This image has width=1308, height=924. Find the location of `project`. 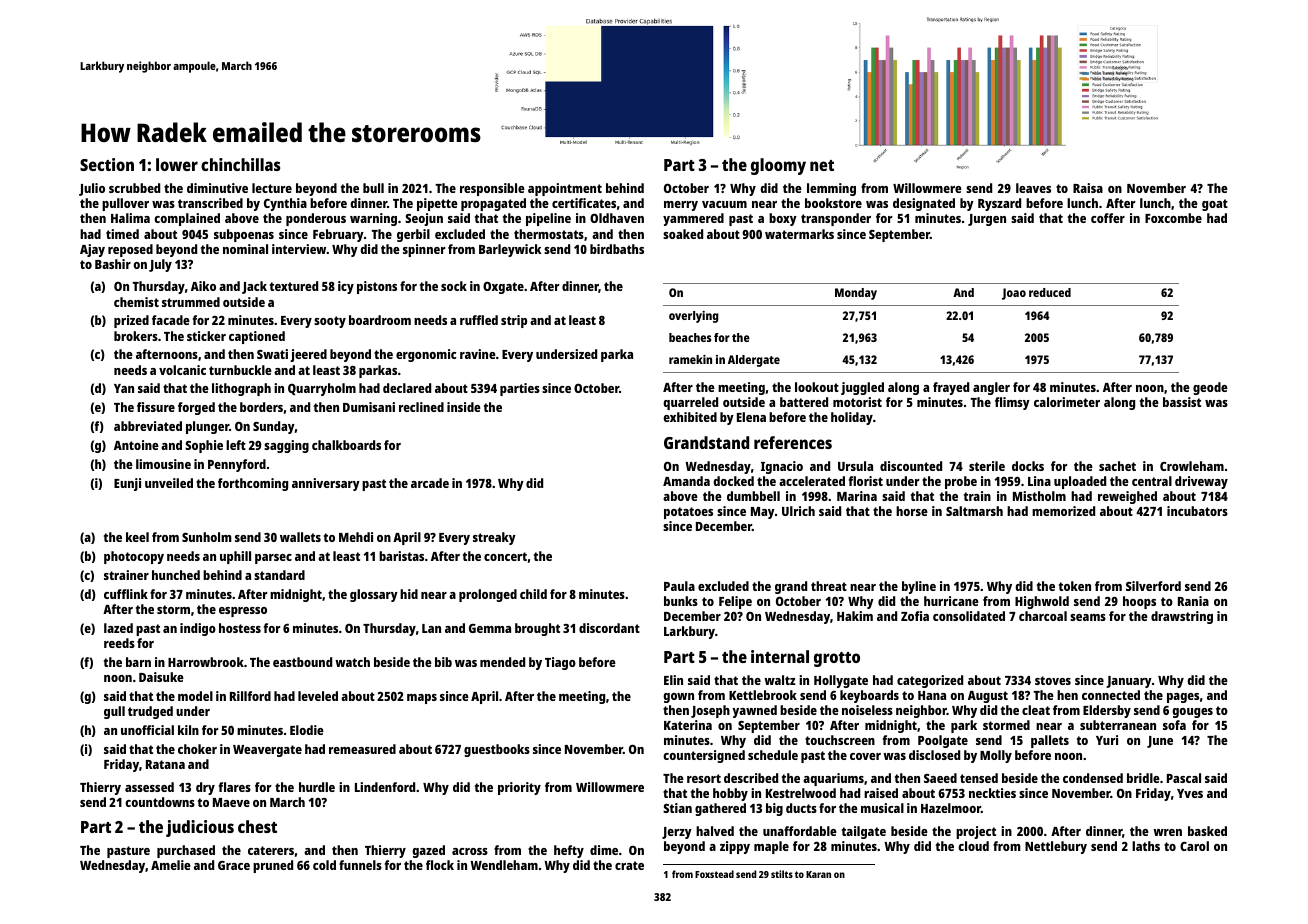

project is located at coordinates (976, 832).
